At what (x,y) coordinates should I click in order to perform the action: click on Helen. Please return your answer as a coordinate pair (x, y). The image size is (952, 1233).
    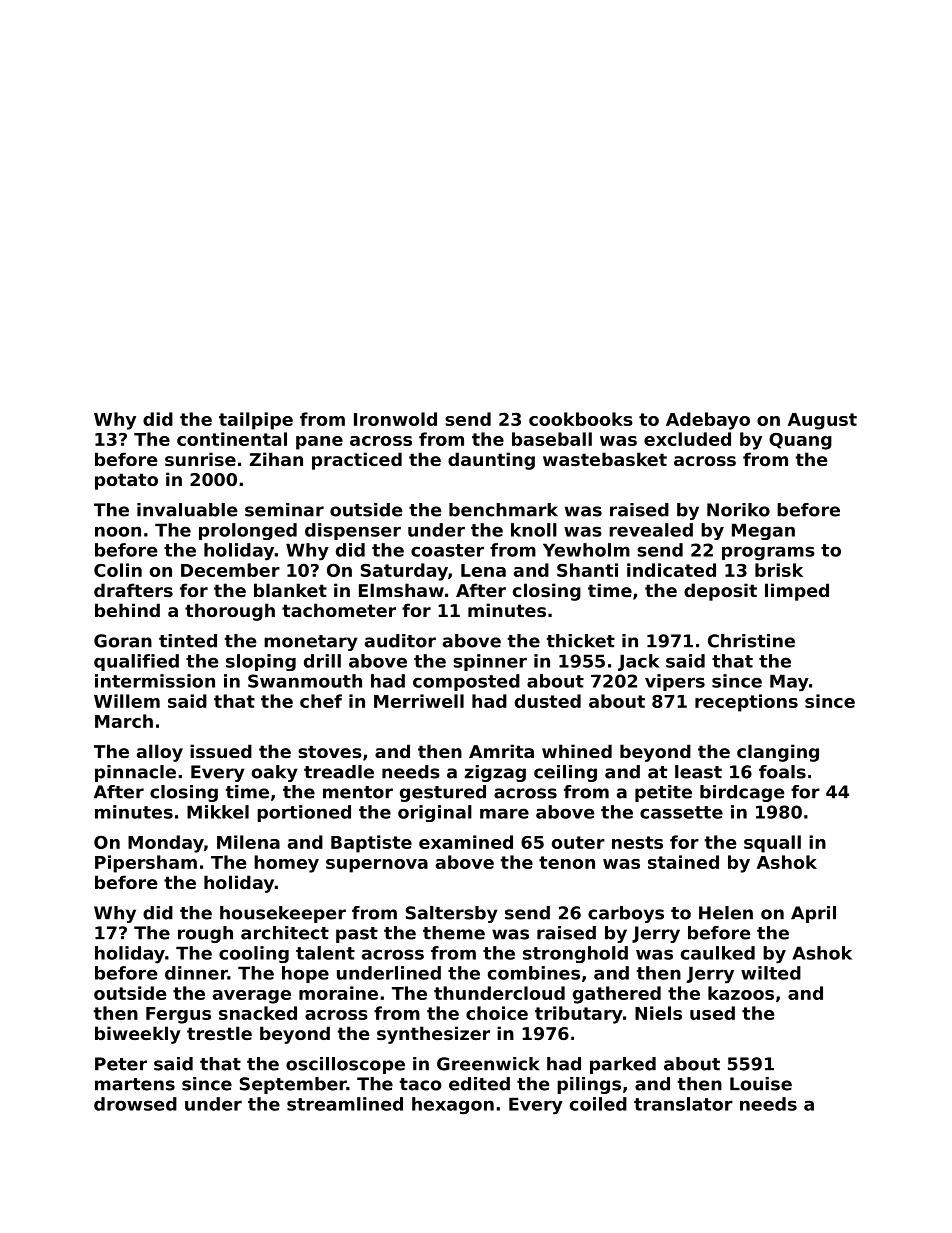
    Looking at the image, I should click on (726, 913).
